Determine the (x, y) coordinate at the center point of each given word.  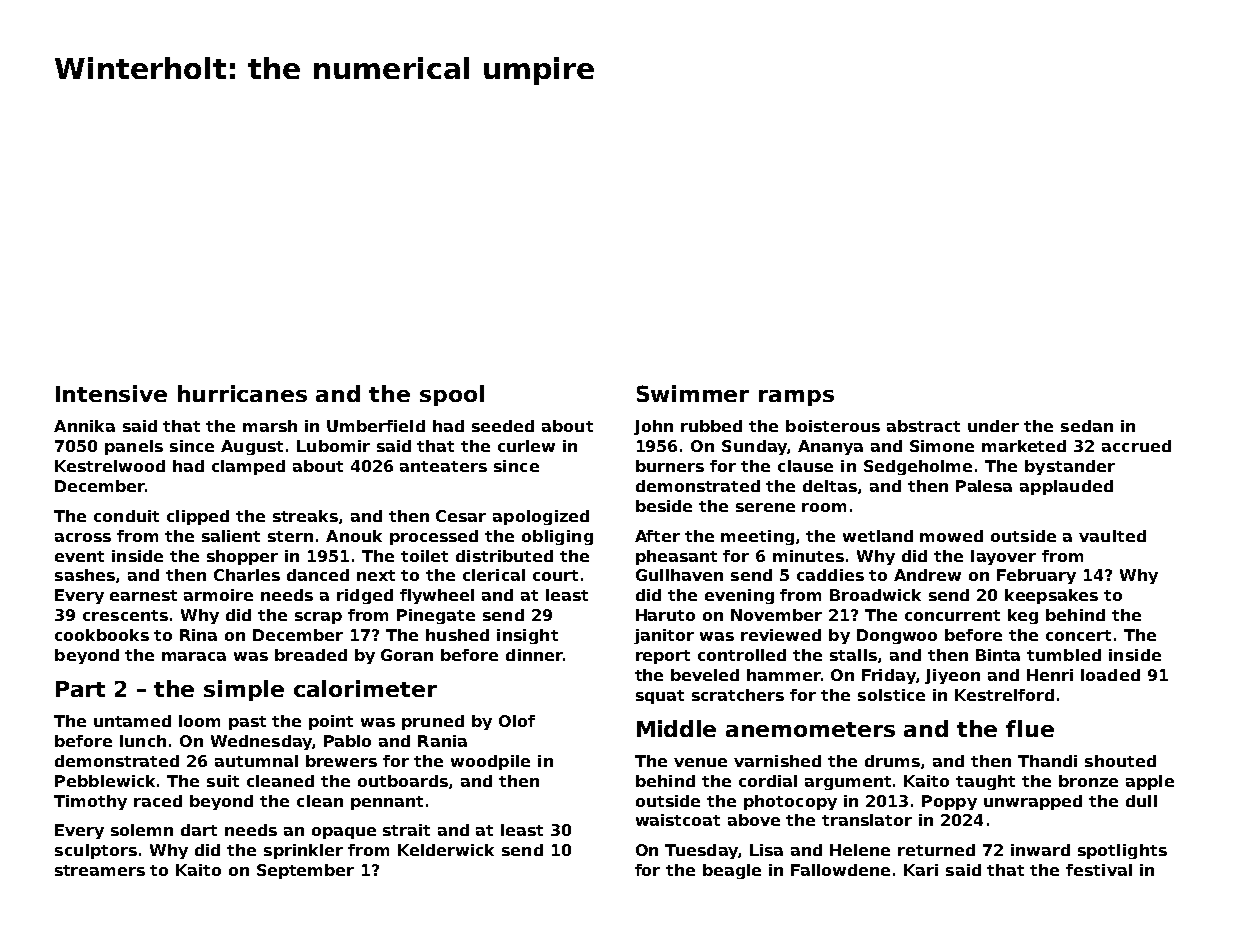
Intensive (111, 393)
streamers (100, 870)
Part (80, 689)
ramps (796, 398)
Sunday (754, 447)
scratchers (738, 695)
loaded (1110, 675)
